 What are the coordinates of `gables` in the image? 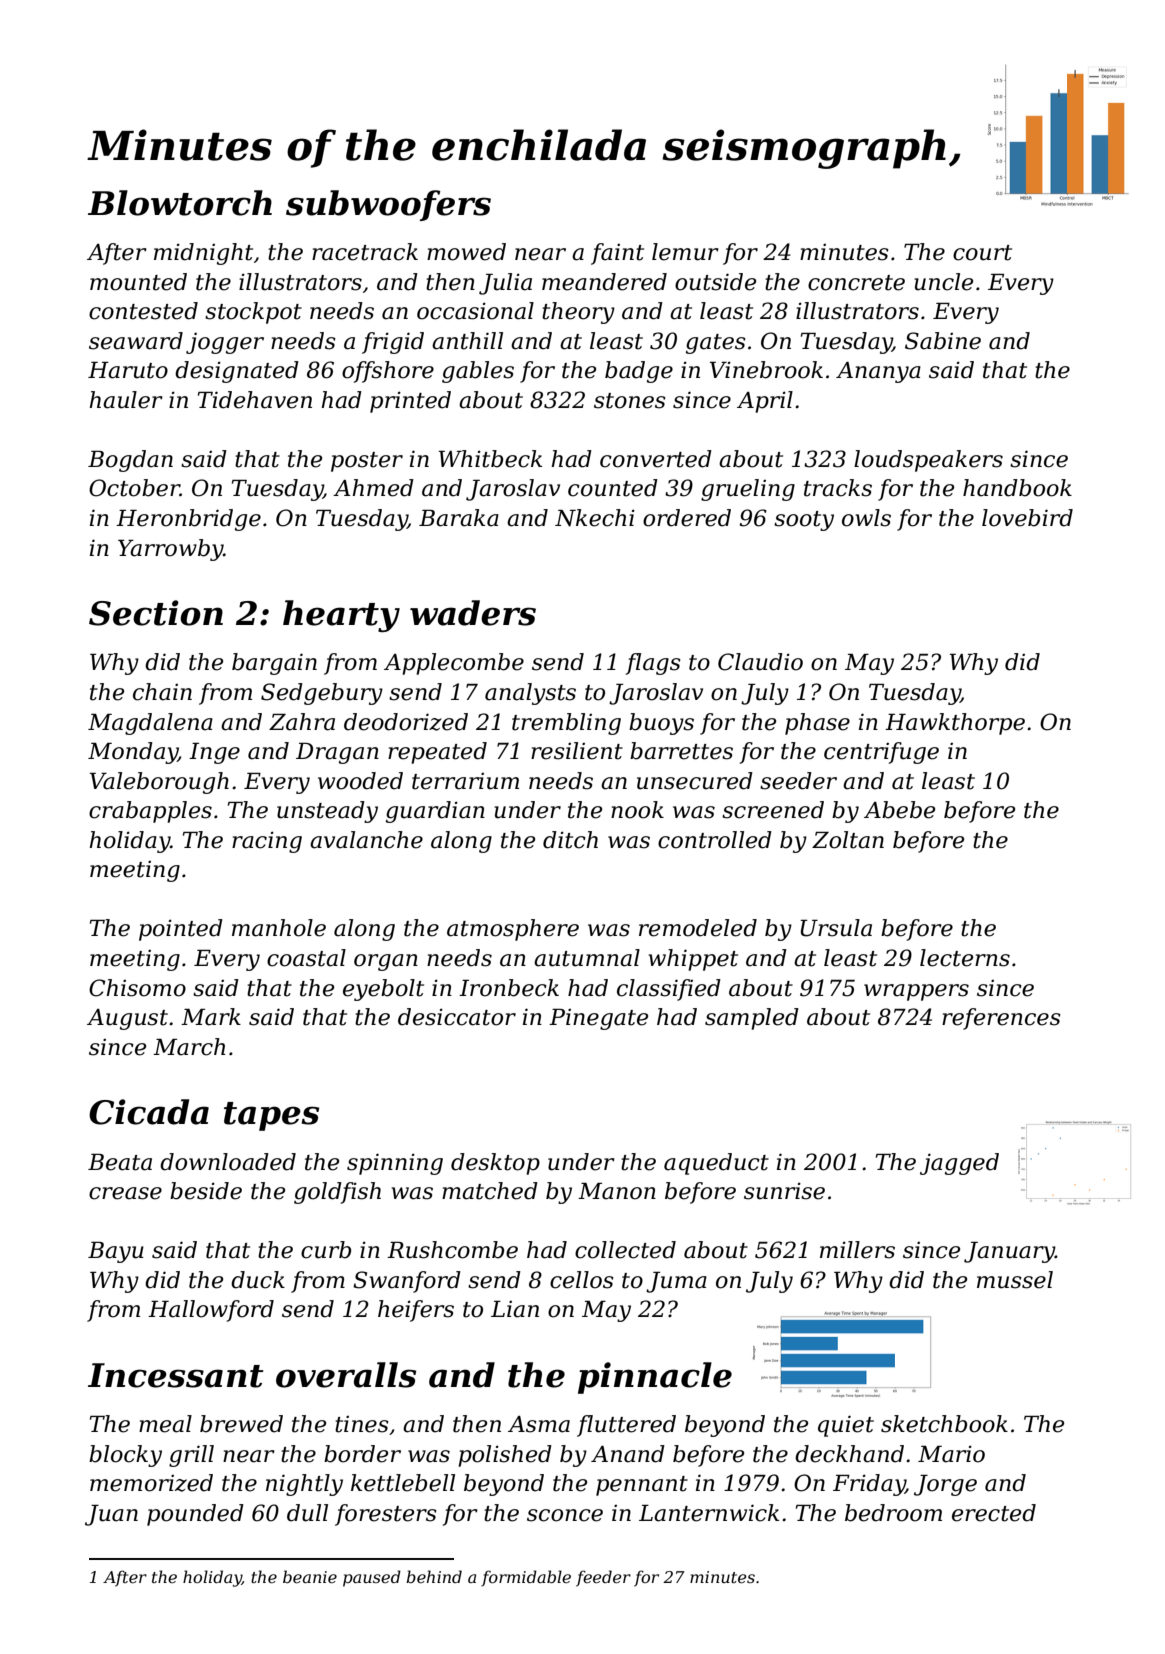 It's located at (478, 372).
